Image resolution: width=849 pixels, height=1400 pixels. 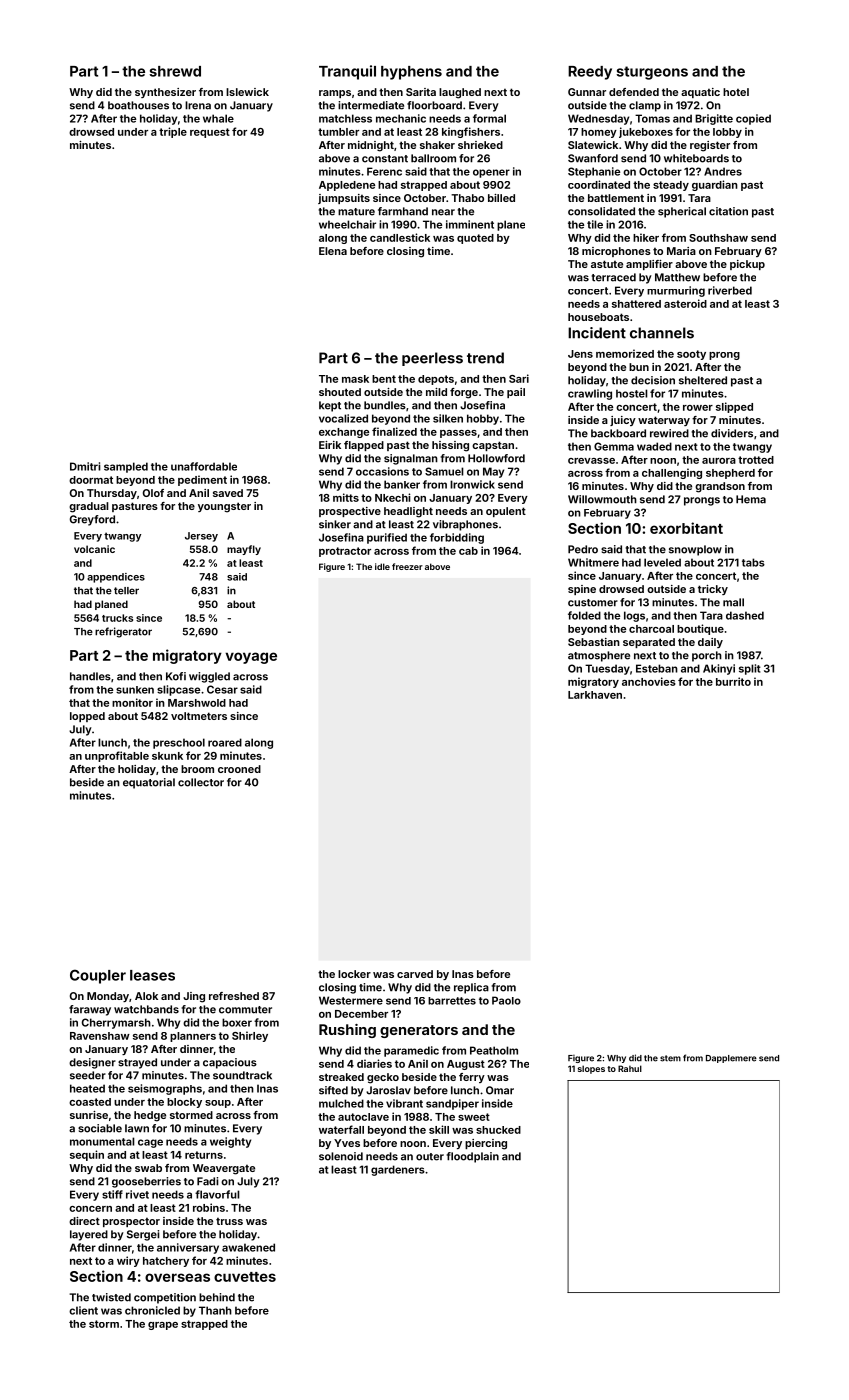 What do you see at coordinates (634, 616) in the image?
I see `logs` at bounding box center [634, 616].
